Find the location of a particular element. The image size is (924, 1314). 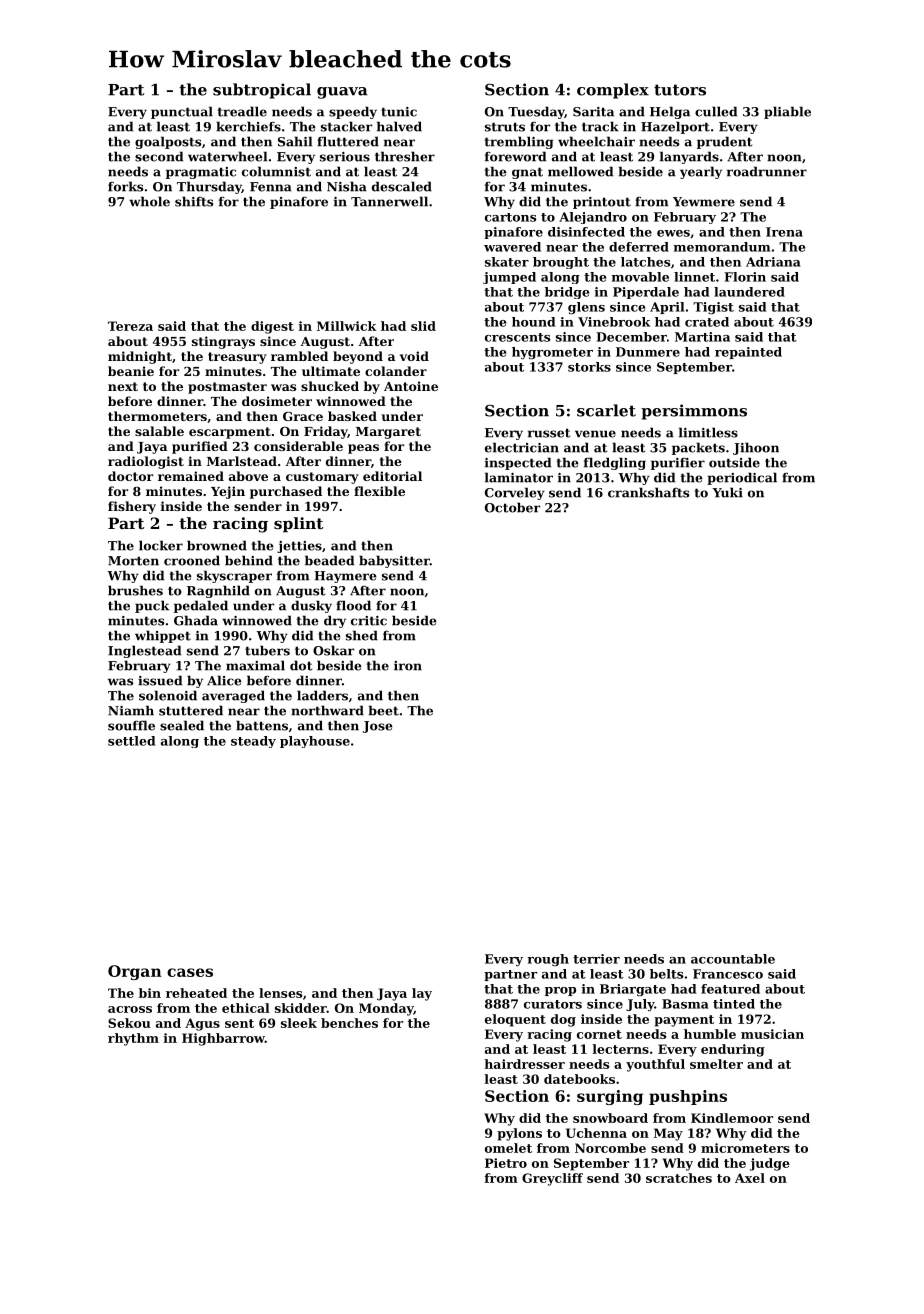

guava is located at coordinates (342, 93).
